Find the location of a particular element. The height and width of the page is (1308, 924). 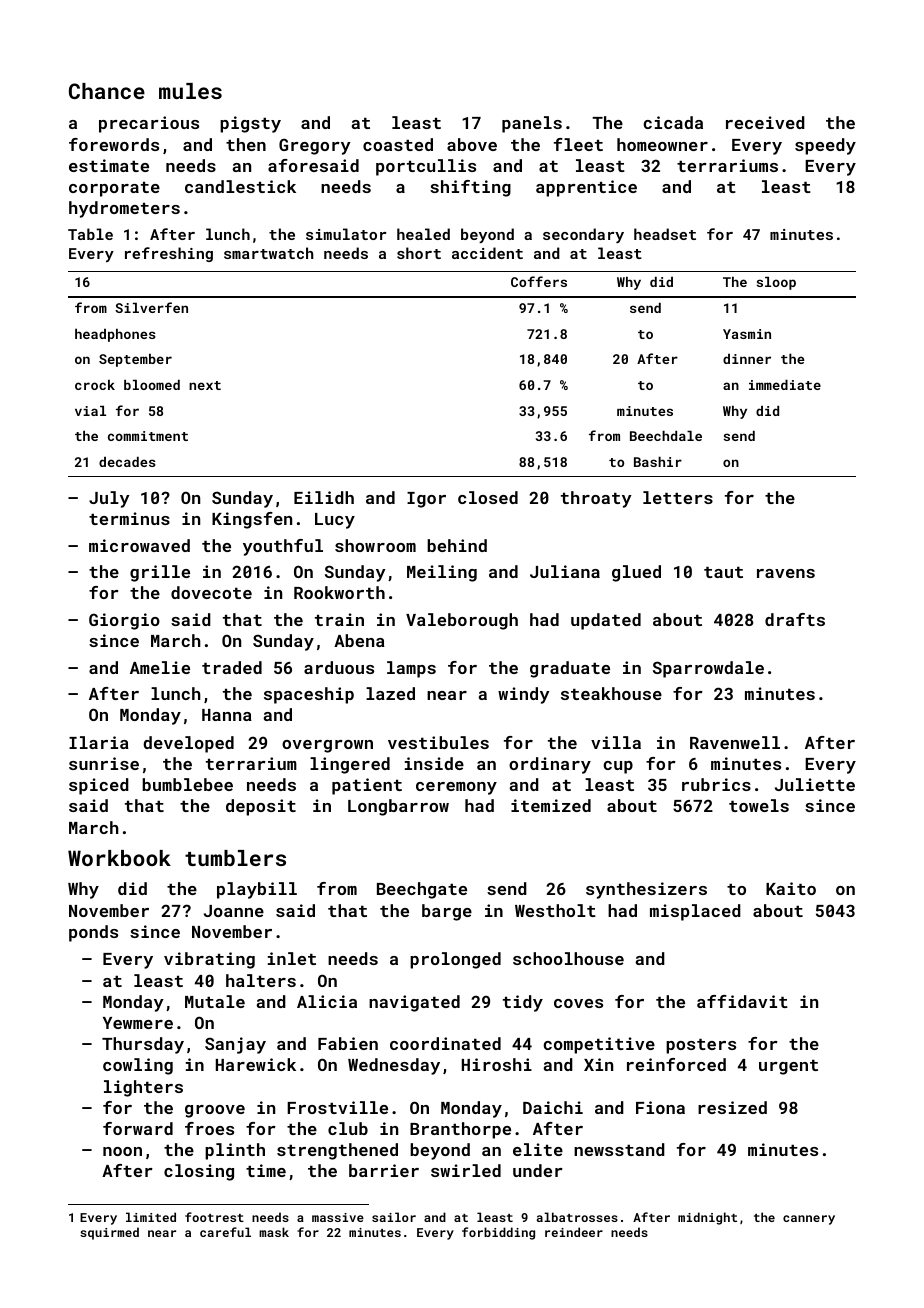

refreshing is located at coordinates (169, 254).
